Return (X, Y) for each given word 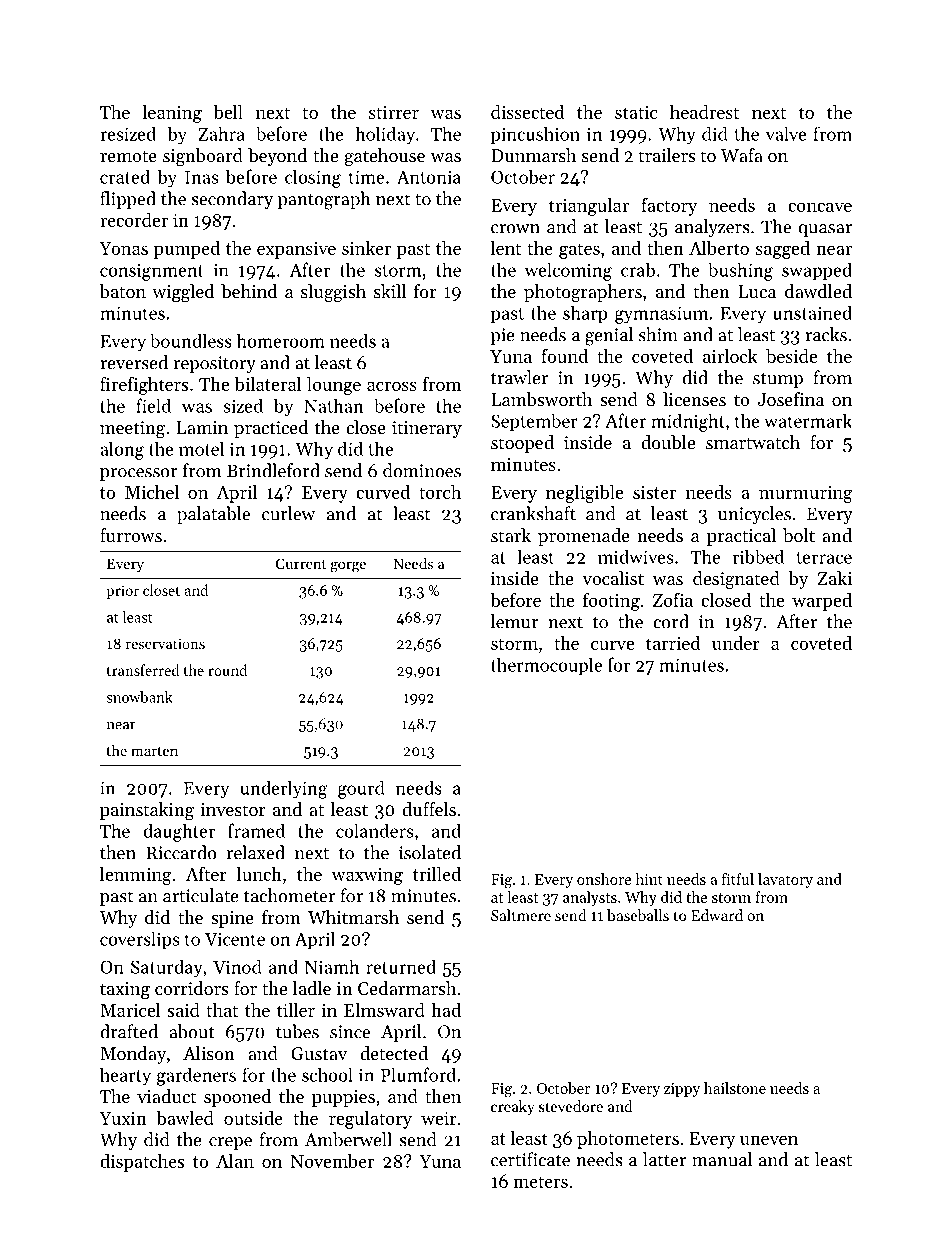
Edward (717, 915)
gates (579, 251)
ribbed (758, 556)
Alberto (719, 248)
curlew (288, 513)
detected (394, 1053)
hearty (125, 1076)
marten (154, 751)
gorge (348, 567)
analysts (590, 898)
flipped (128, 200)
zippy (682, 1090)
